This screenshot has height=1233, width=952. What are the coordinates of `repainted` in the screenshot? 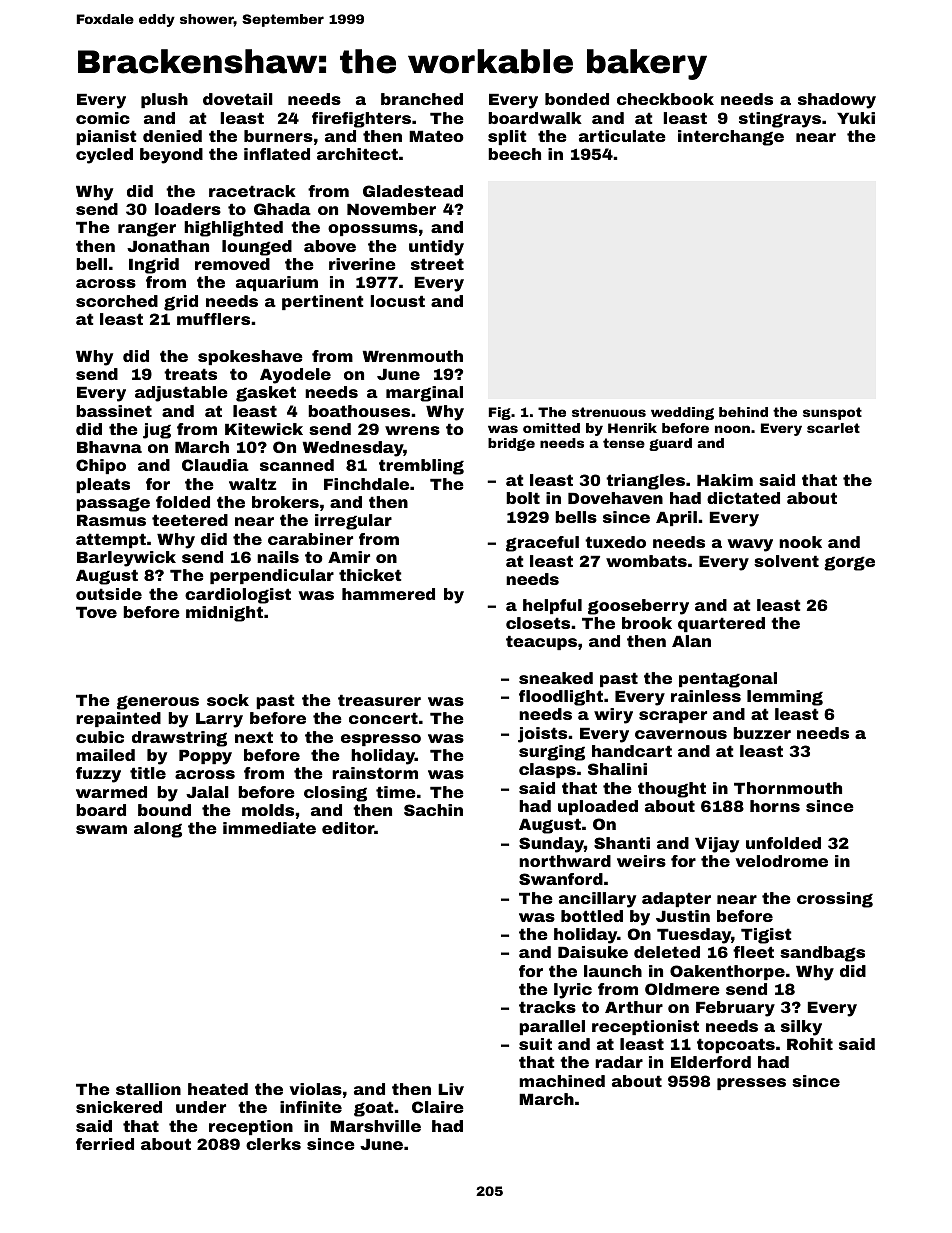 It's located at (118, 719).
